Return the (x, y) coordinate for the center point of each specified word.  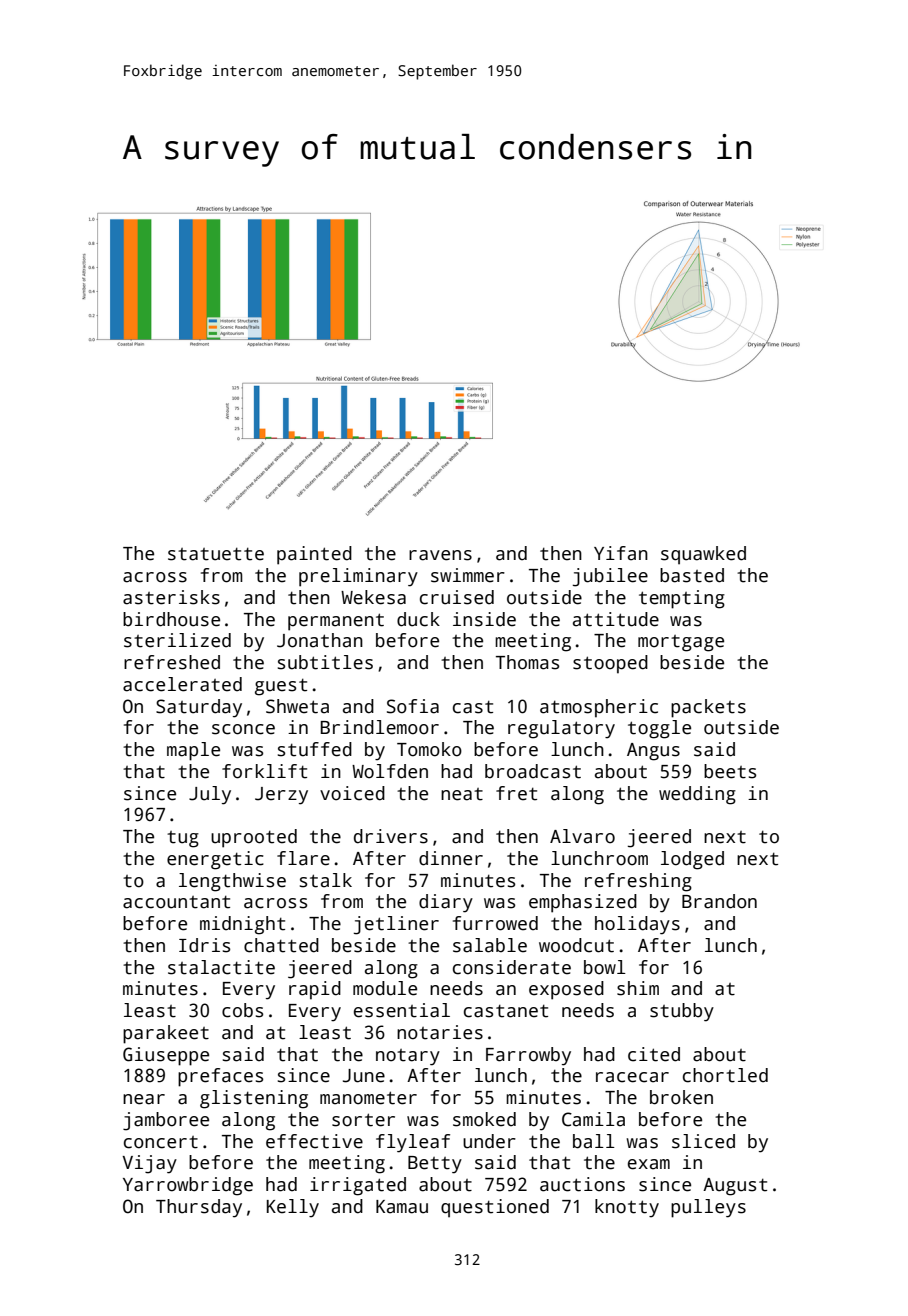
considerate (512, 967)
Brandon (719, 901)
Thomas (527, 662)
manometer (368, 1098)
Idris (204, 945)
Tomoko (429, 749)
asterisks (171, 597)
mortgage (681, 643)
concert (161, 1142)
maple (193, 751)
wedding (697, 795)
